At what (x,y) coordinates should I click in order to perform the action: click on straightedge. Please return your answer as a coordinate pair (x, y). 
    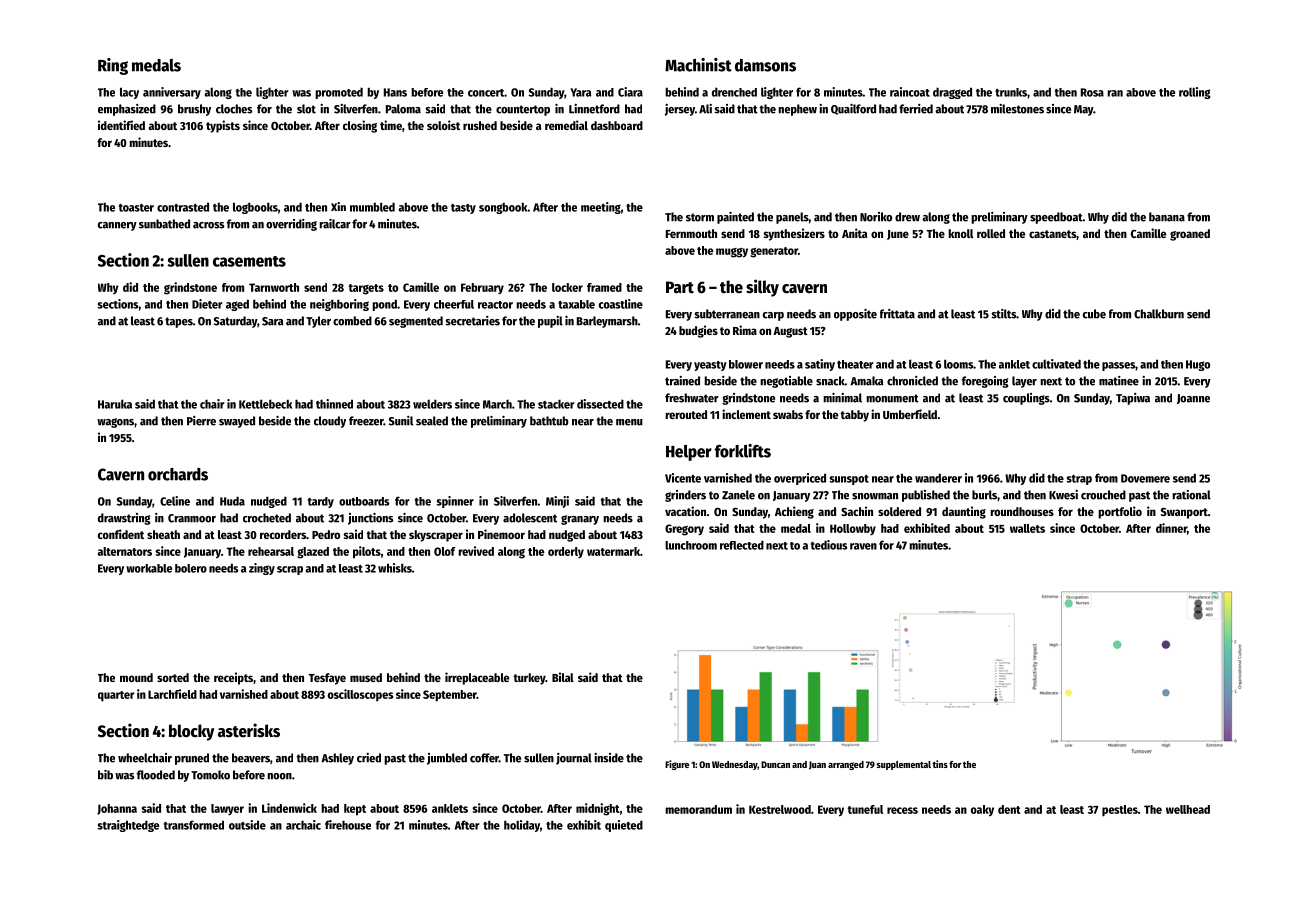
    Looking at the image, I should click on (128, 826).
